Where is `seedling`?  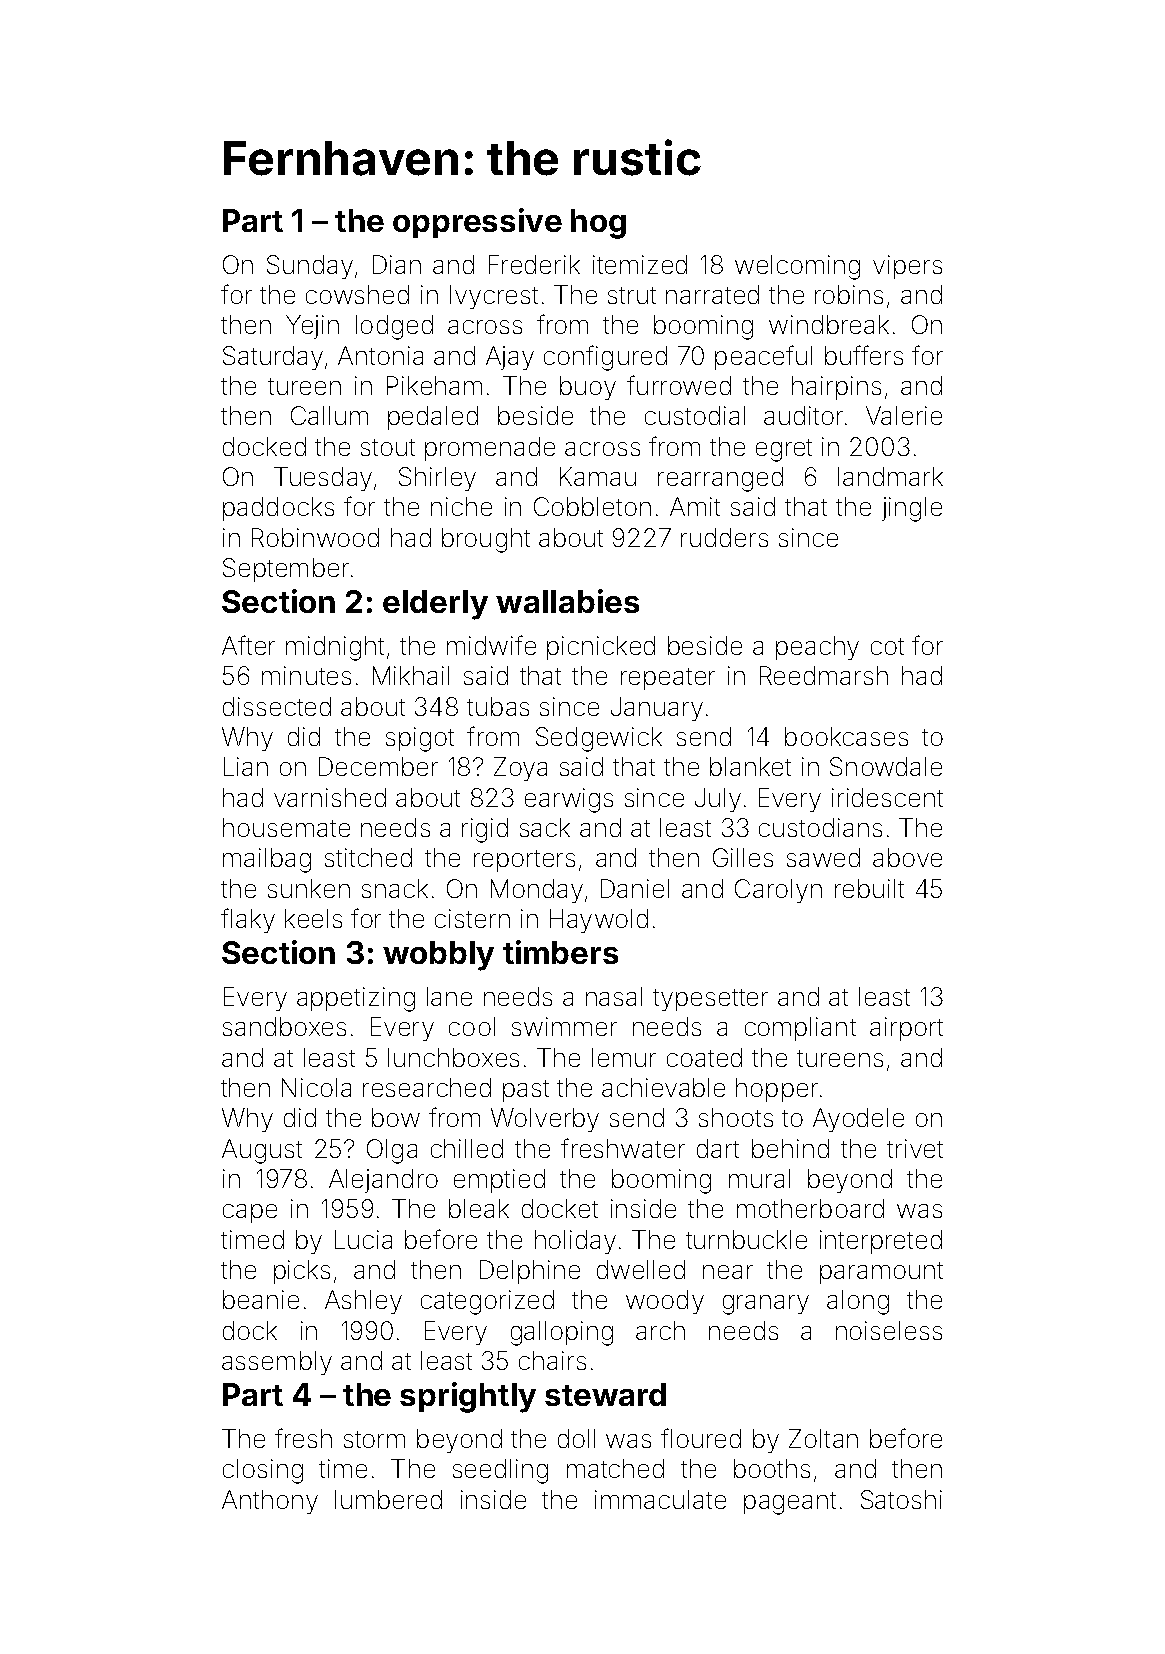 seedling is located at coordinates (500, 1471).
